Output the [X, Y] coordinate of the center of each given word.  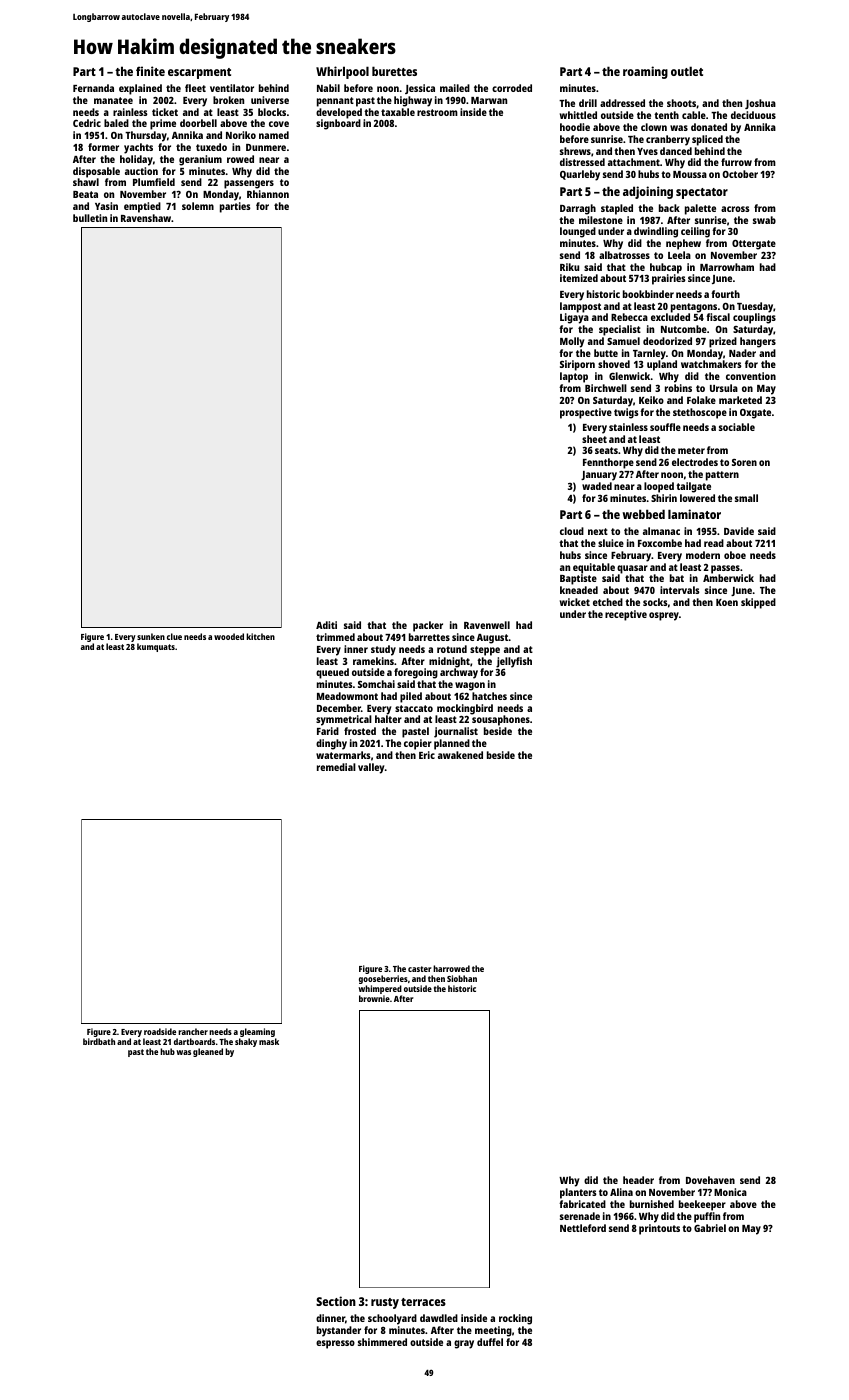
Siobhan [462, 978]
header [638, 1180]
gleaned [208, 1052]
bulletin [90, 218]
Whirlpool [342, 72]
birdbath [99, 1041]
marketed [740, 400]
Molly [572, 342]
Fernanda [93, 88]
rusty [385, 1303]
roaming [645, 72]
